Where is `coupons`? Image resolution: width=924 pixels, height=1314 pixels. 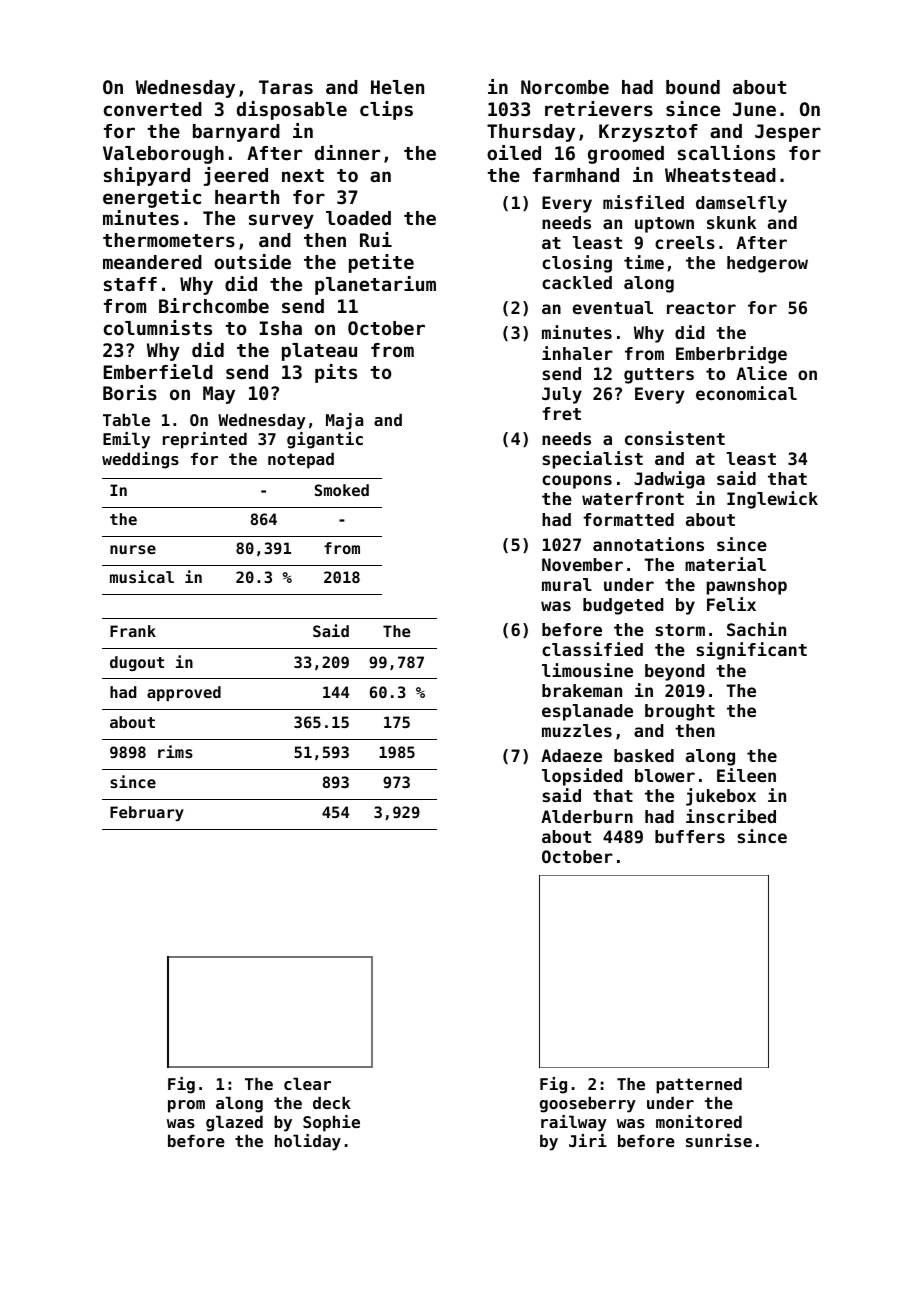 coupons is located at coordinates (577, 482).
